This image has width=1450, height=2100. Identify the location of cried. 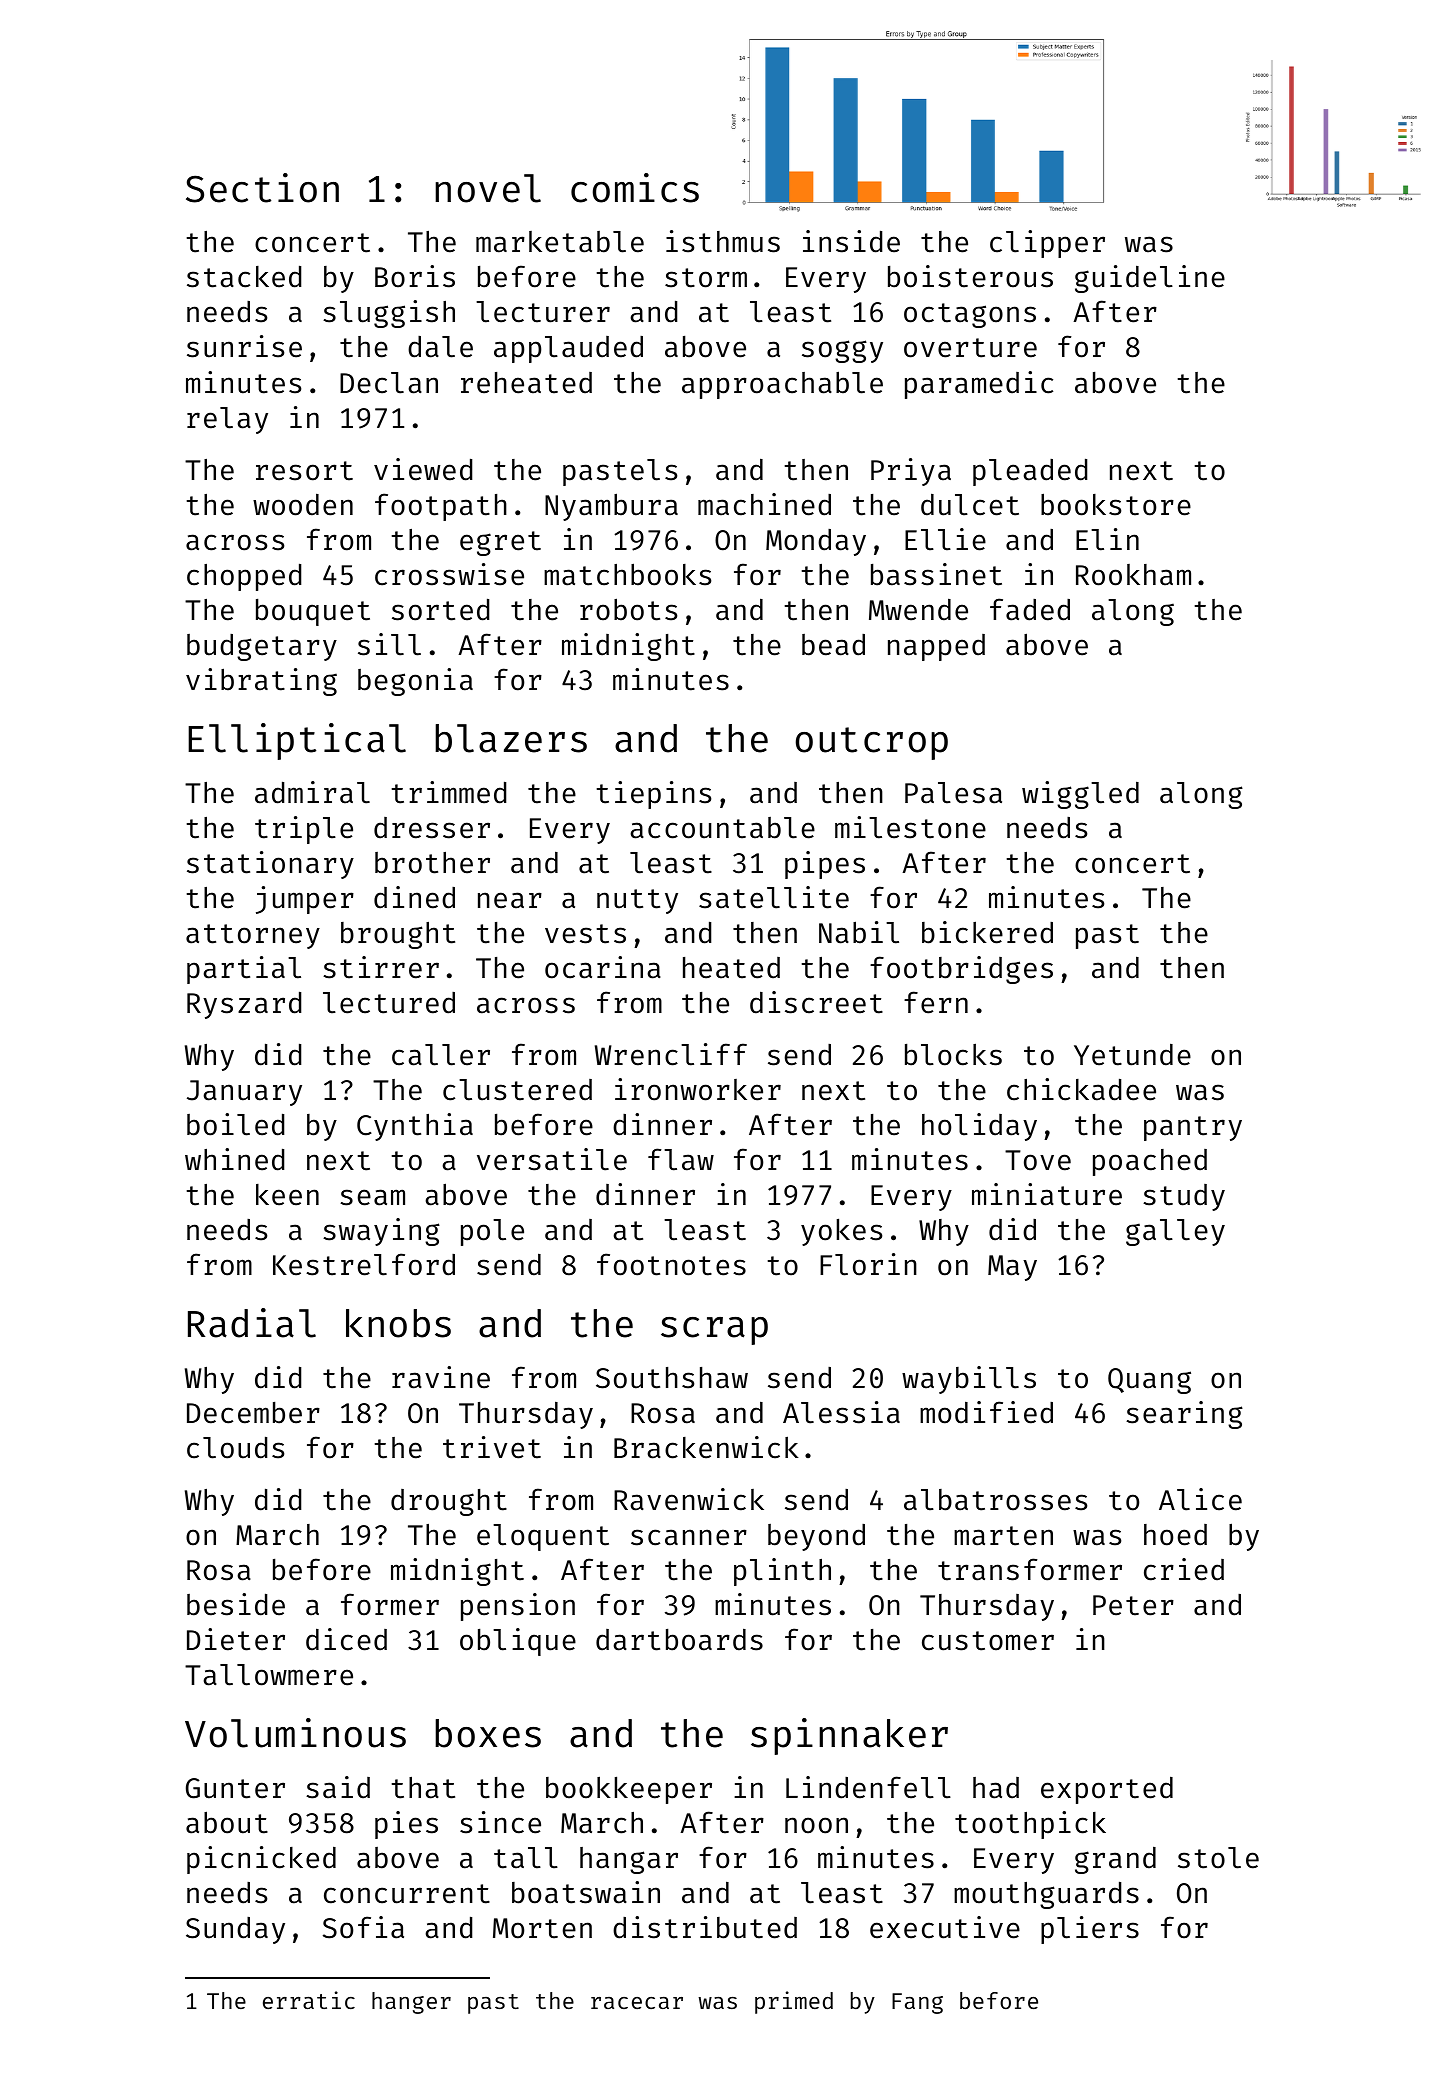
(1184, 1569).
